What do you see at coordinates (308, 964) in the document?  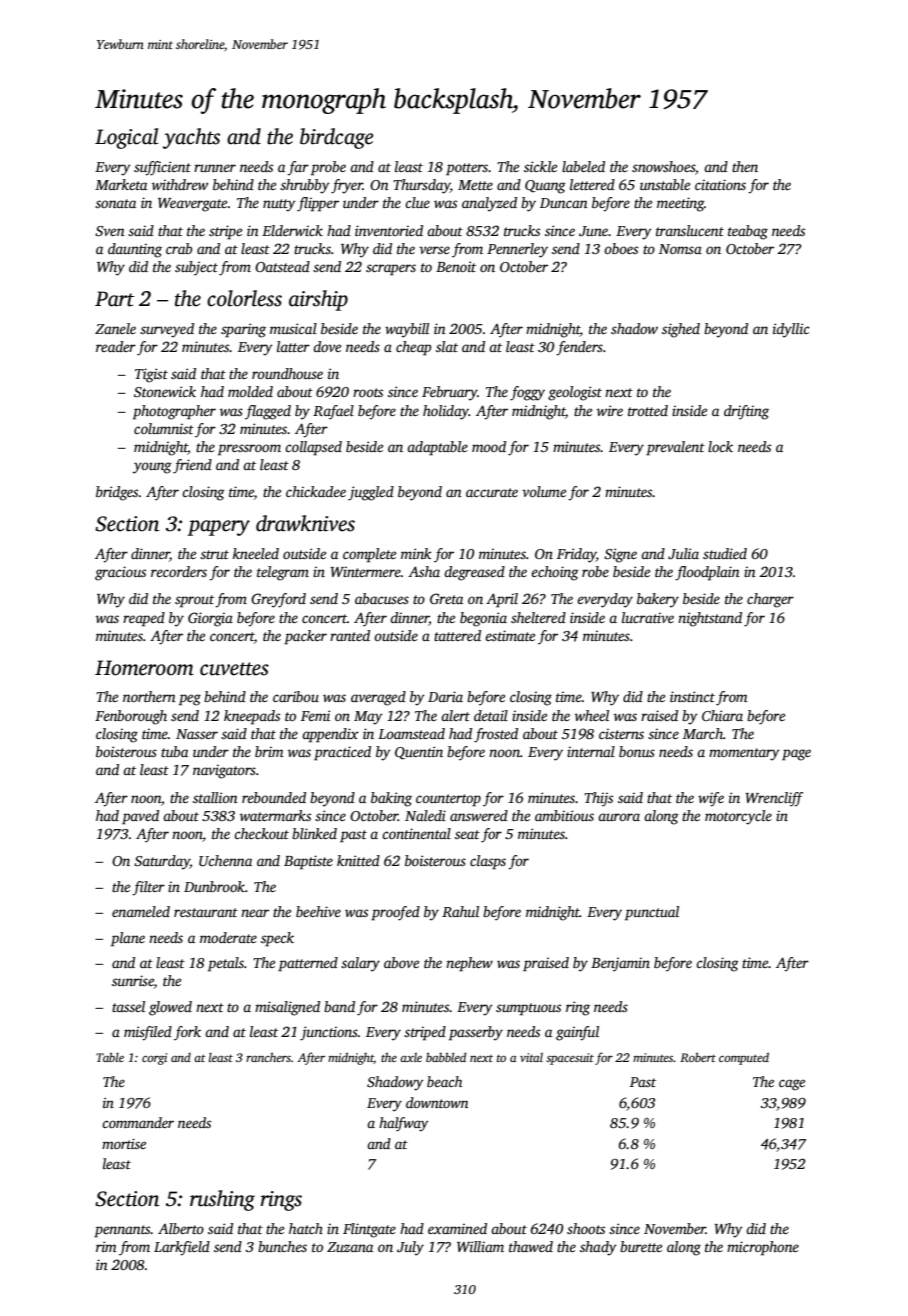 I see `patterned` at bounding box center [308, 964].
